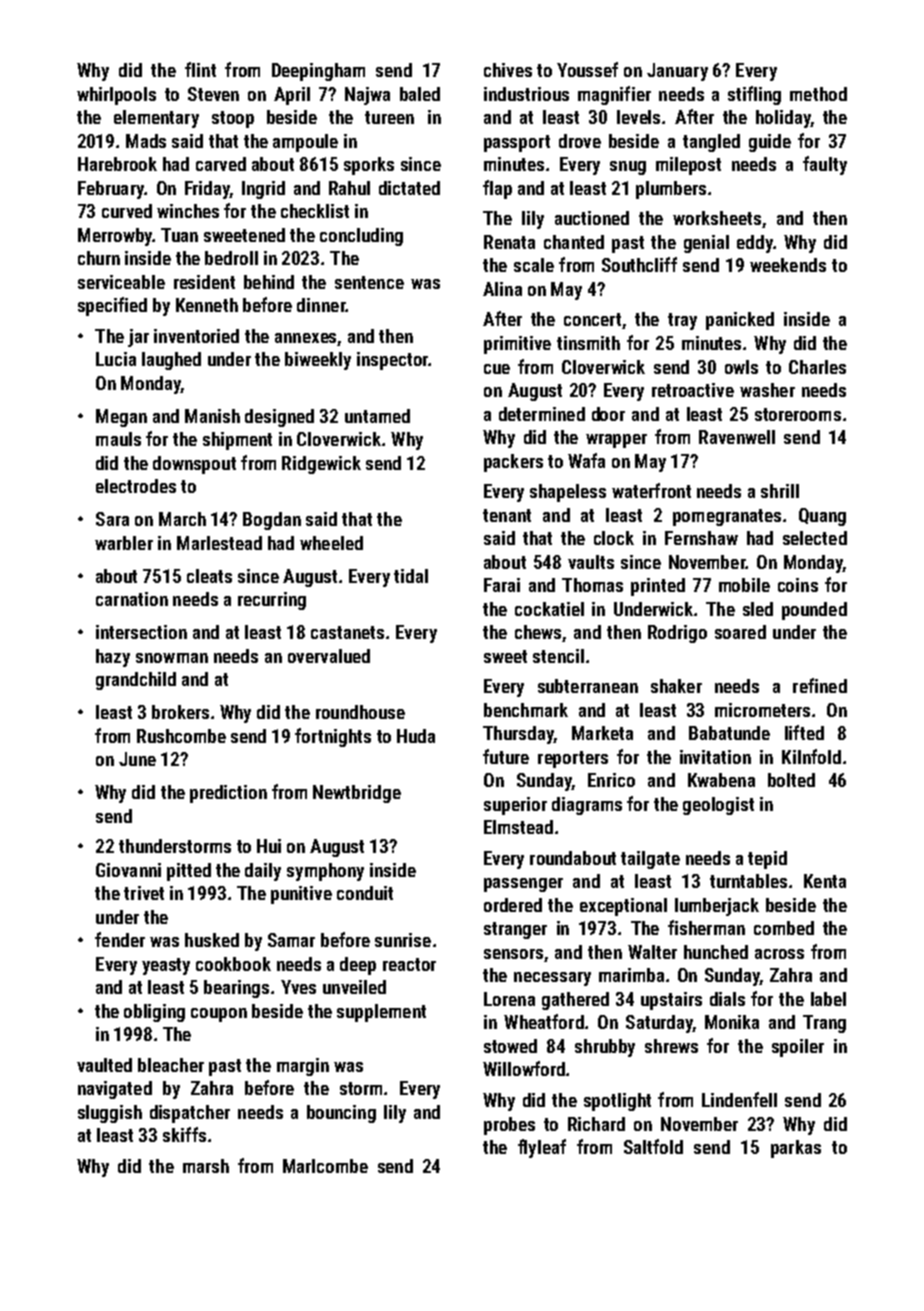 This screenshot has width=924, height=1311. Describe the element at coordinates (580, 141) in the screenshot. I see `drove` at that location.
